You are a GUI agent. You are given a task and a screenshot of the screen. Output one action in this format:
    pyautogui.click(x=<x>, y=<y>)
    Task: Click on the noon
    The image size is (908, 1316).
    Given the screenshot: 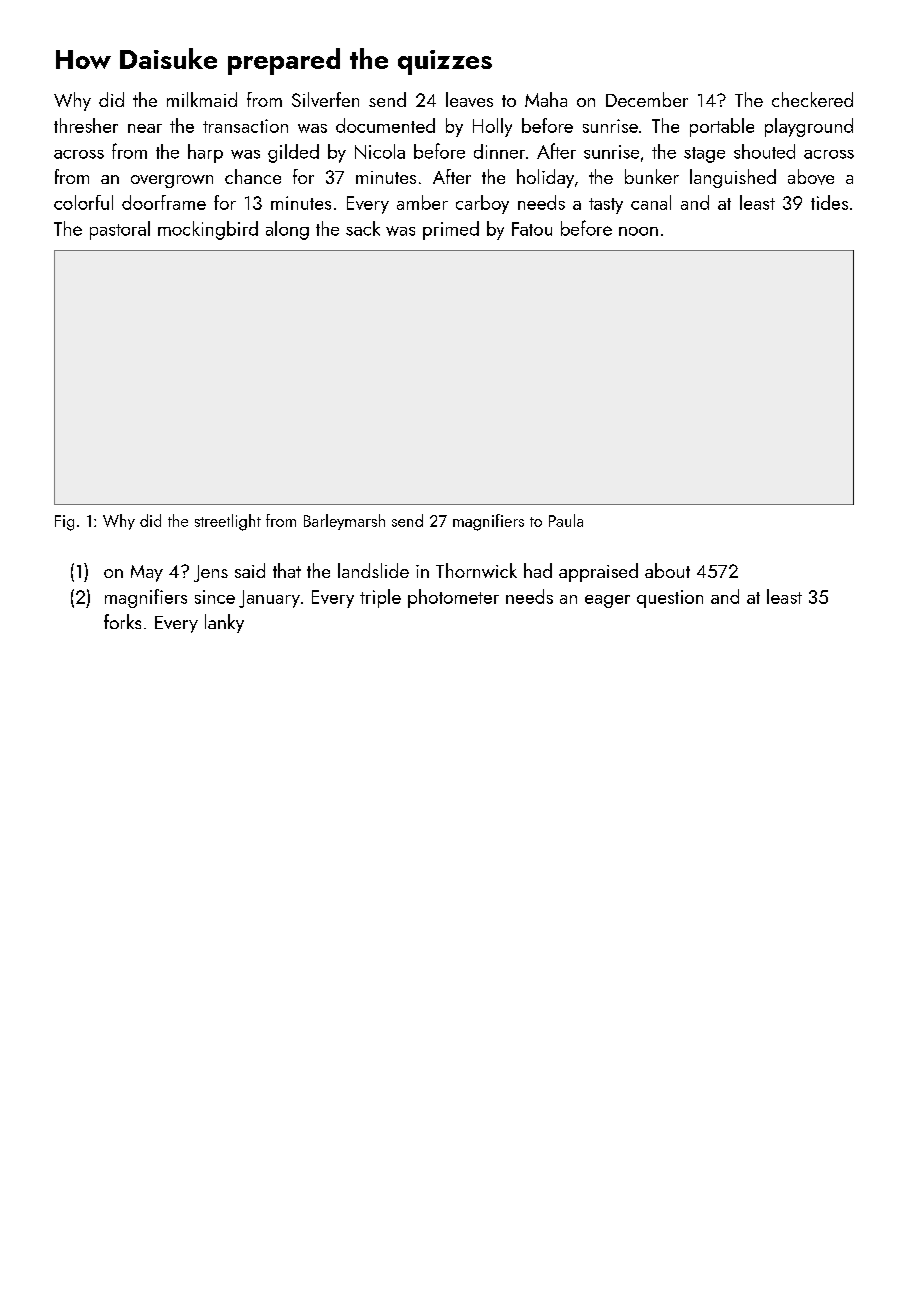 What is the action you would take?
    pyautogui.click(x=638, y=231)
